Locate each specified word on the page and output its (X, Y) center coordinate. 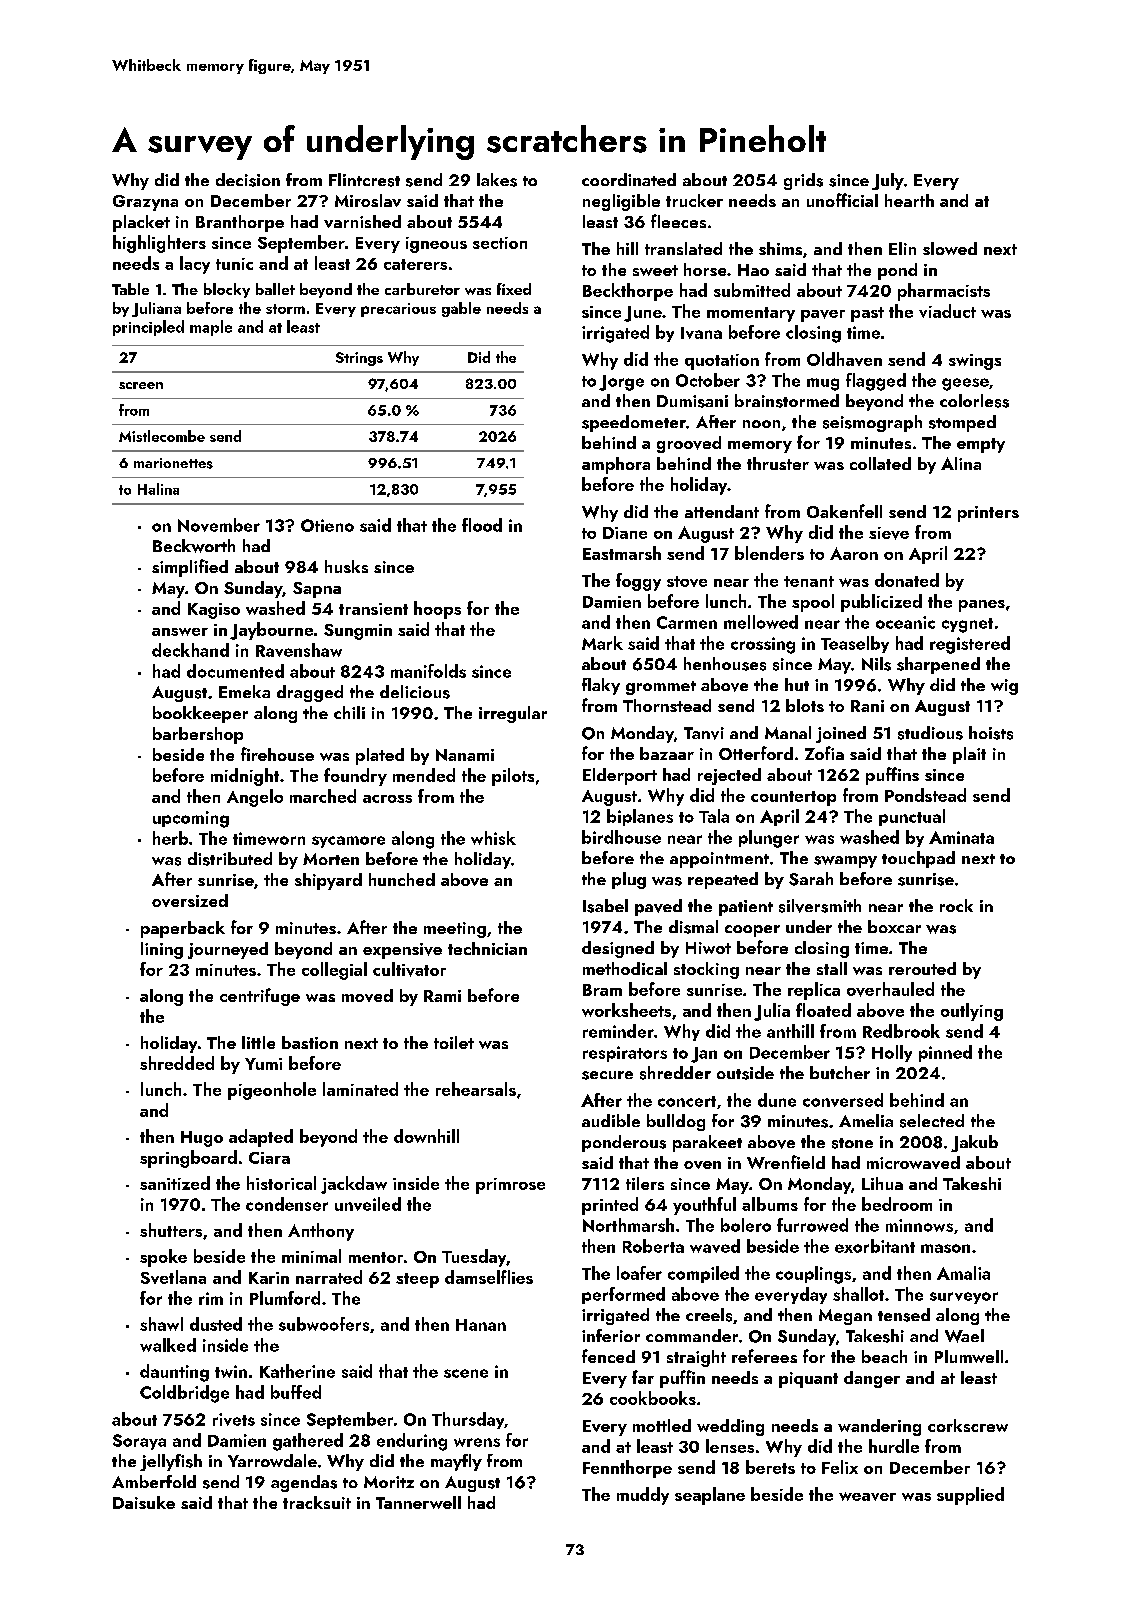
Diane (625, 533)
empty (981, 445)
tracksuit (317, 1502)
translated (683, 248)
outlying (972, 1012)
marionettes (173, 463)
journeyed (228, 950)
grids (803, 181)
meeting (455, 930)
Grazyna (145, 203)
